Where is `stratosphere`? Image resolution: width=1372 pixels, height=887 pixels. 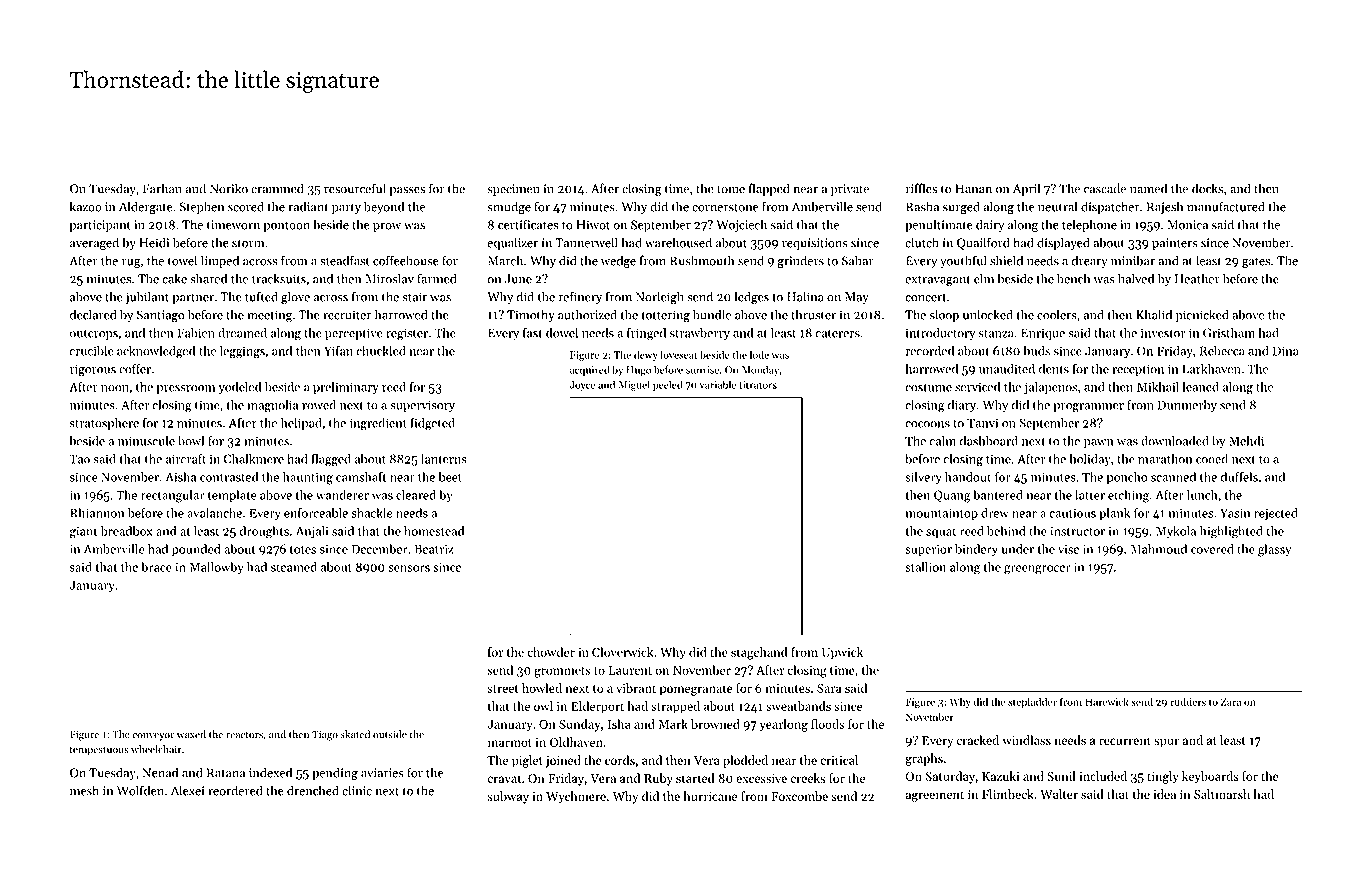
stratosphere is located at coordinates (104, 424).
